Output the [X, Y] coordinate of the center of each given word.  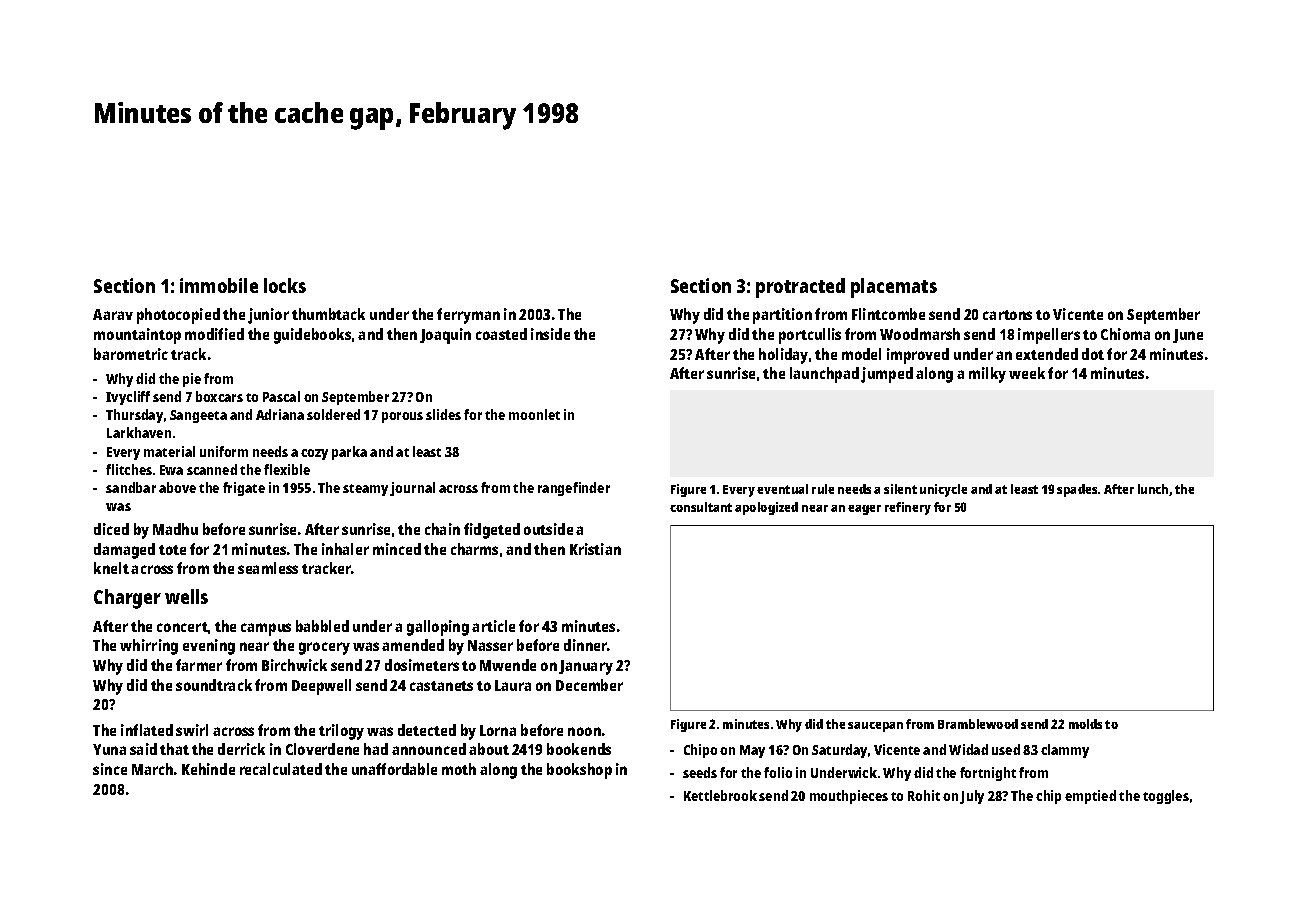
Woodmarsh [920, 334]
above [177, 487]
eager [864, 510]
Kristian [595, 549]
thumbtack [328, 314]
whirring [149, 647]
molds [1085, 724]
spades [1077, 490]
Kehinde [208, 769]
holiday [783, 356]
